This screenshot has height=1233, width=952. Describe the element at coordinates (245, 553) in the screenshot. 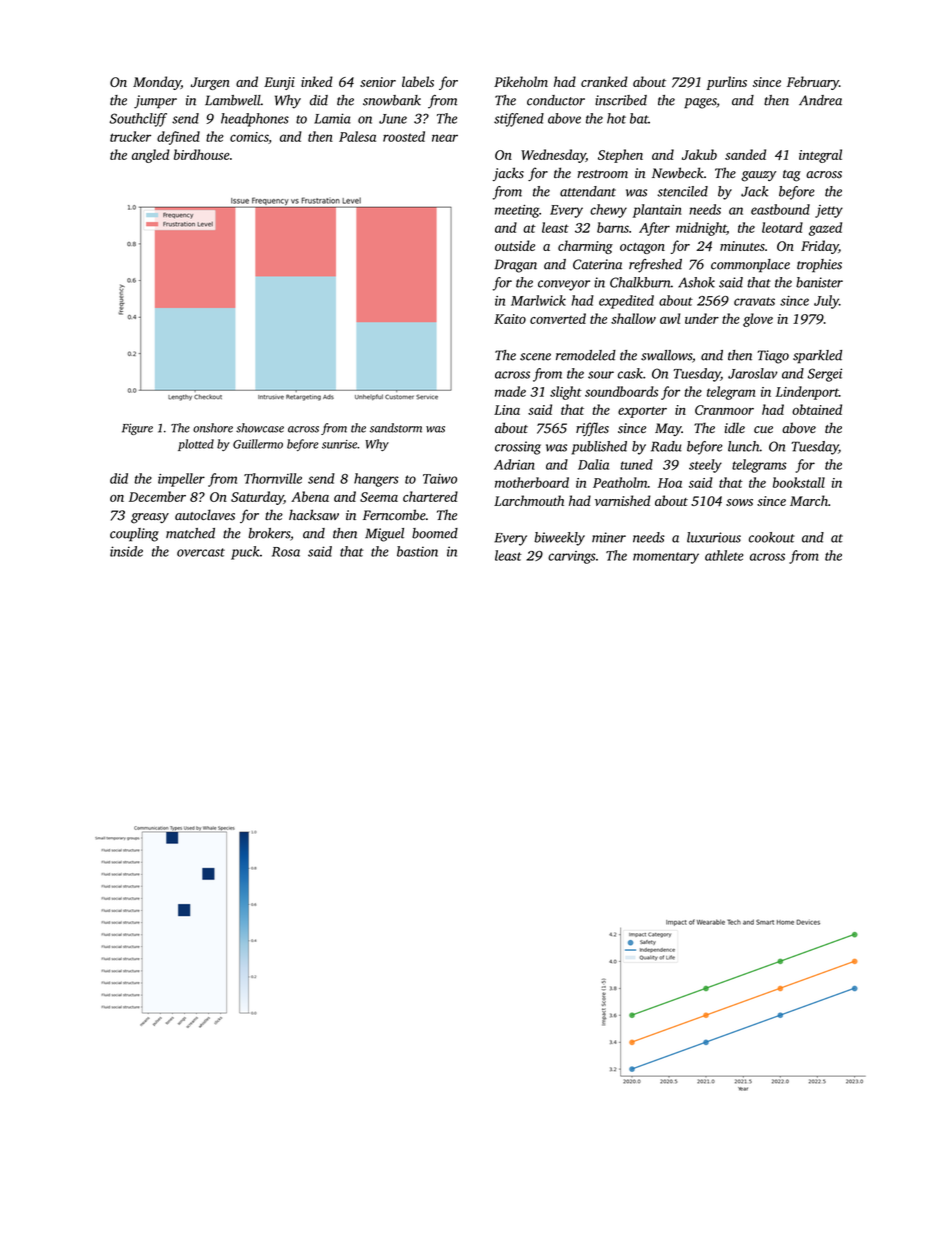

I see `puck` at that location.
